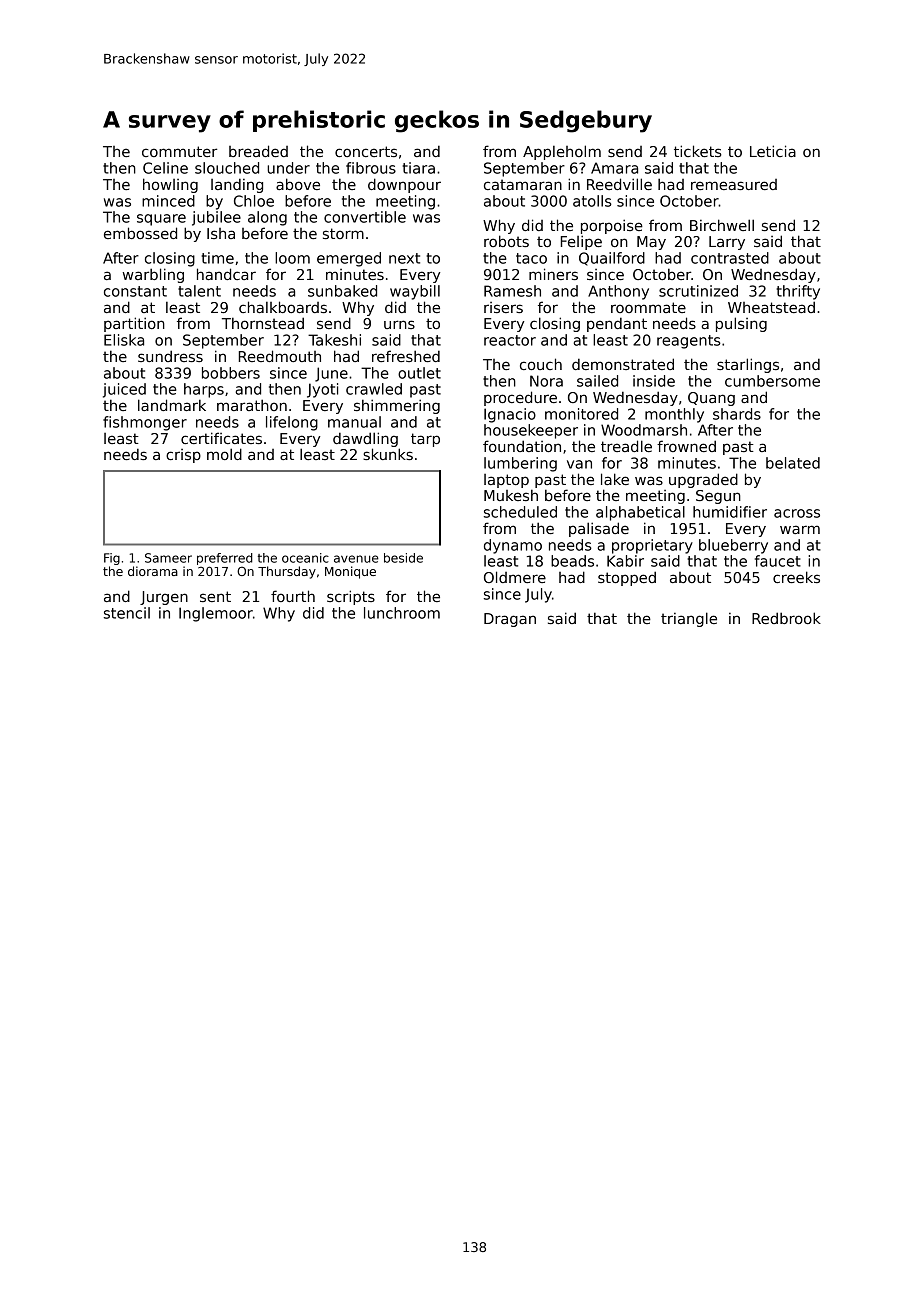 The image size is (924, 1308). Describe the element at coordinates (503, 307) in the screenshot. I see `risers` at that location.
